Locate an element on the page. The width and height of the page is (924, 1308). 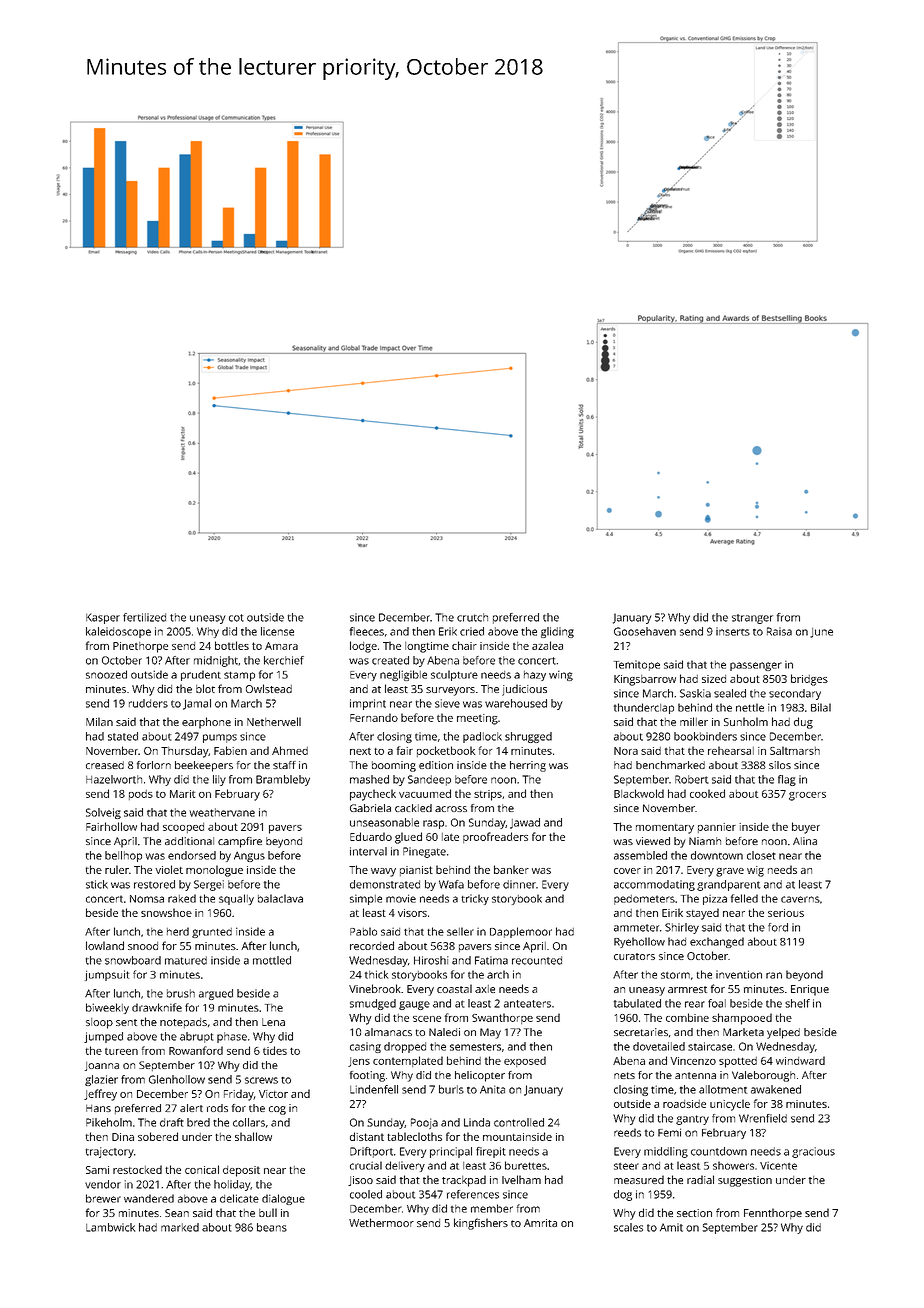
kingfishers is located at coordinates (481, 1224).
